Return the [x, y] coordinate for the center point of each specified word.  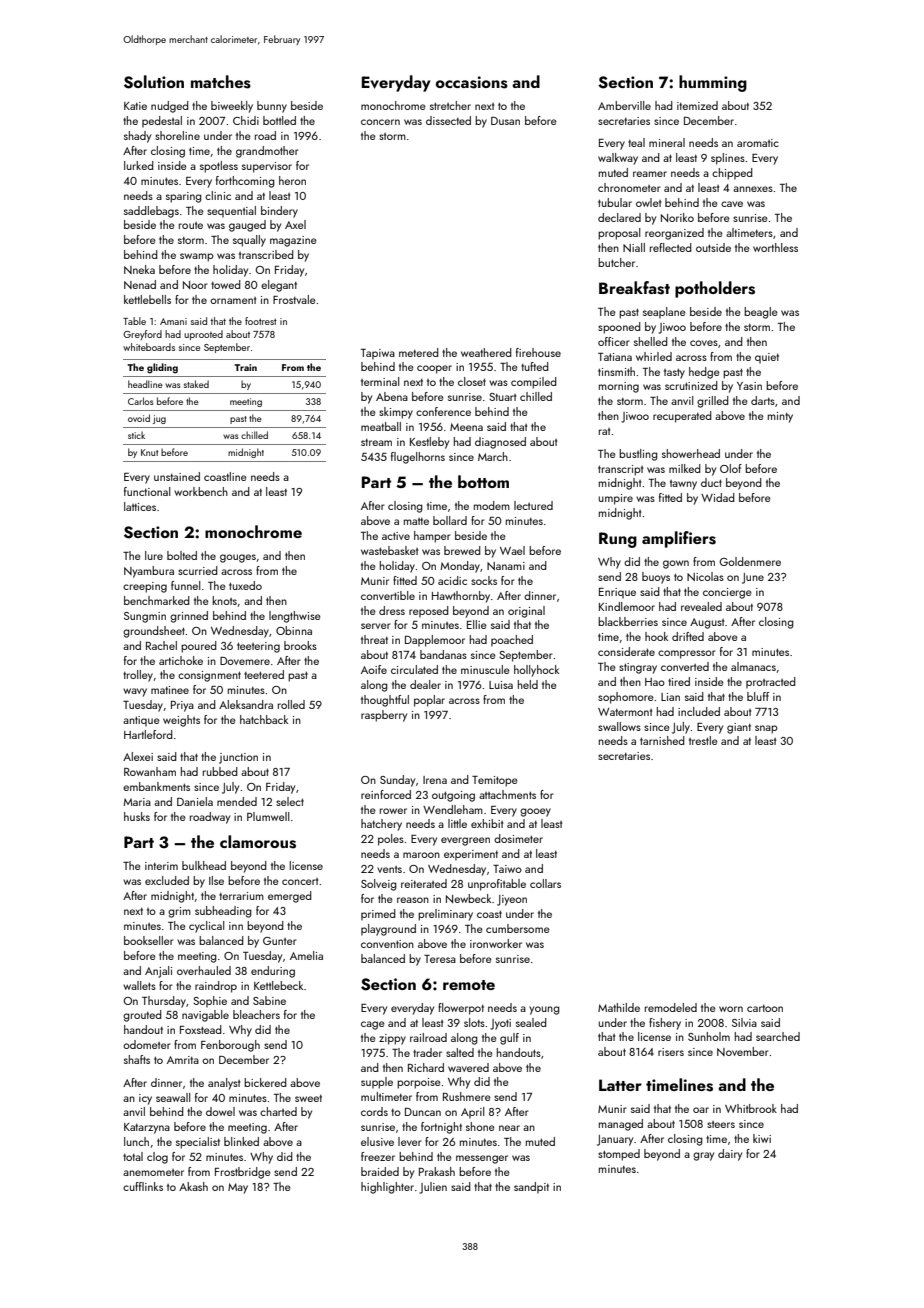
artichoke [181, 660]
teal [636, 142]
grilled [713, 402]
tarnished [662, 740]
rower [393, 811]
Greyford [142, 335]
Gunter [280, 941]
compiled [534, 383]
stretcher [450, 105]
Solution [154, 82]
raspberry [384, 716]
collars [545, 883]
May [238, 1188]
